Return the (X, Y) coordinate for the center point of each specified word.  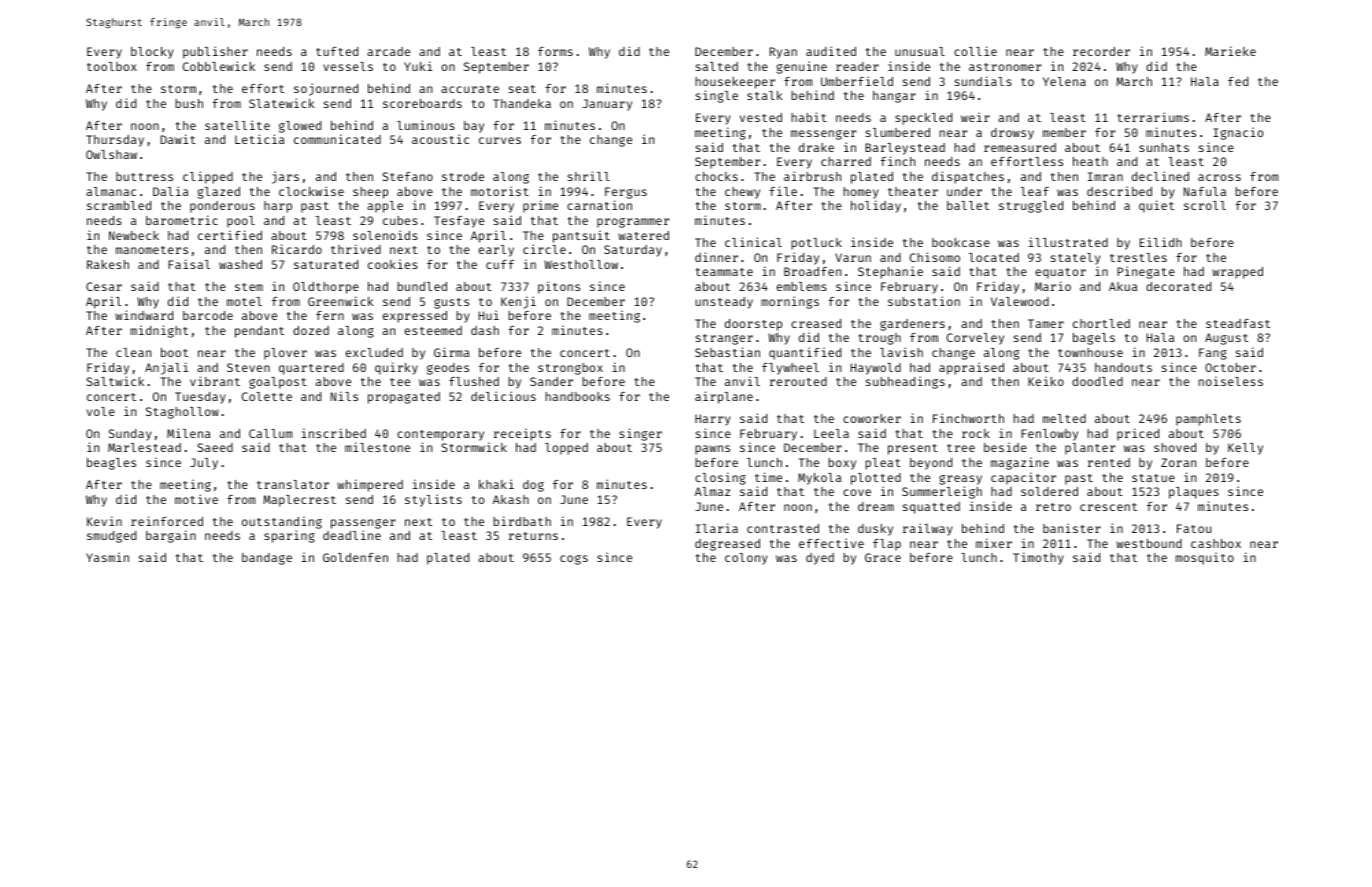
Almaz (712, 491)
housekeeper (735, 83)
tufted (337, 51)
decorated (1178, 286)
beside (1005, 447)
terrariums (1153, 117)
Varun (853, 257)
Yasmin (107, 557)
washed (240, 264)
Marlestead (144, 447)
